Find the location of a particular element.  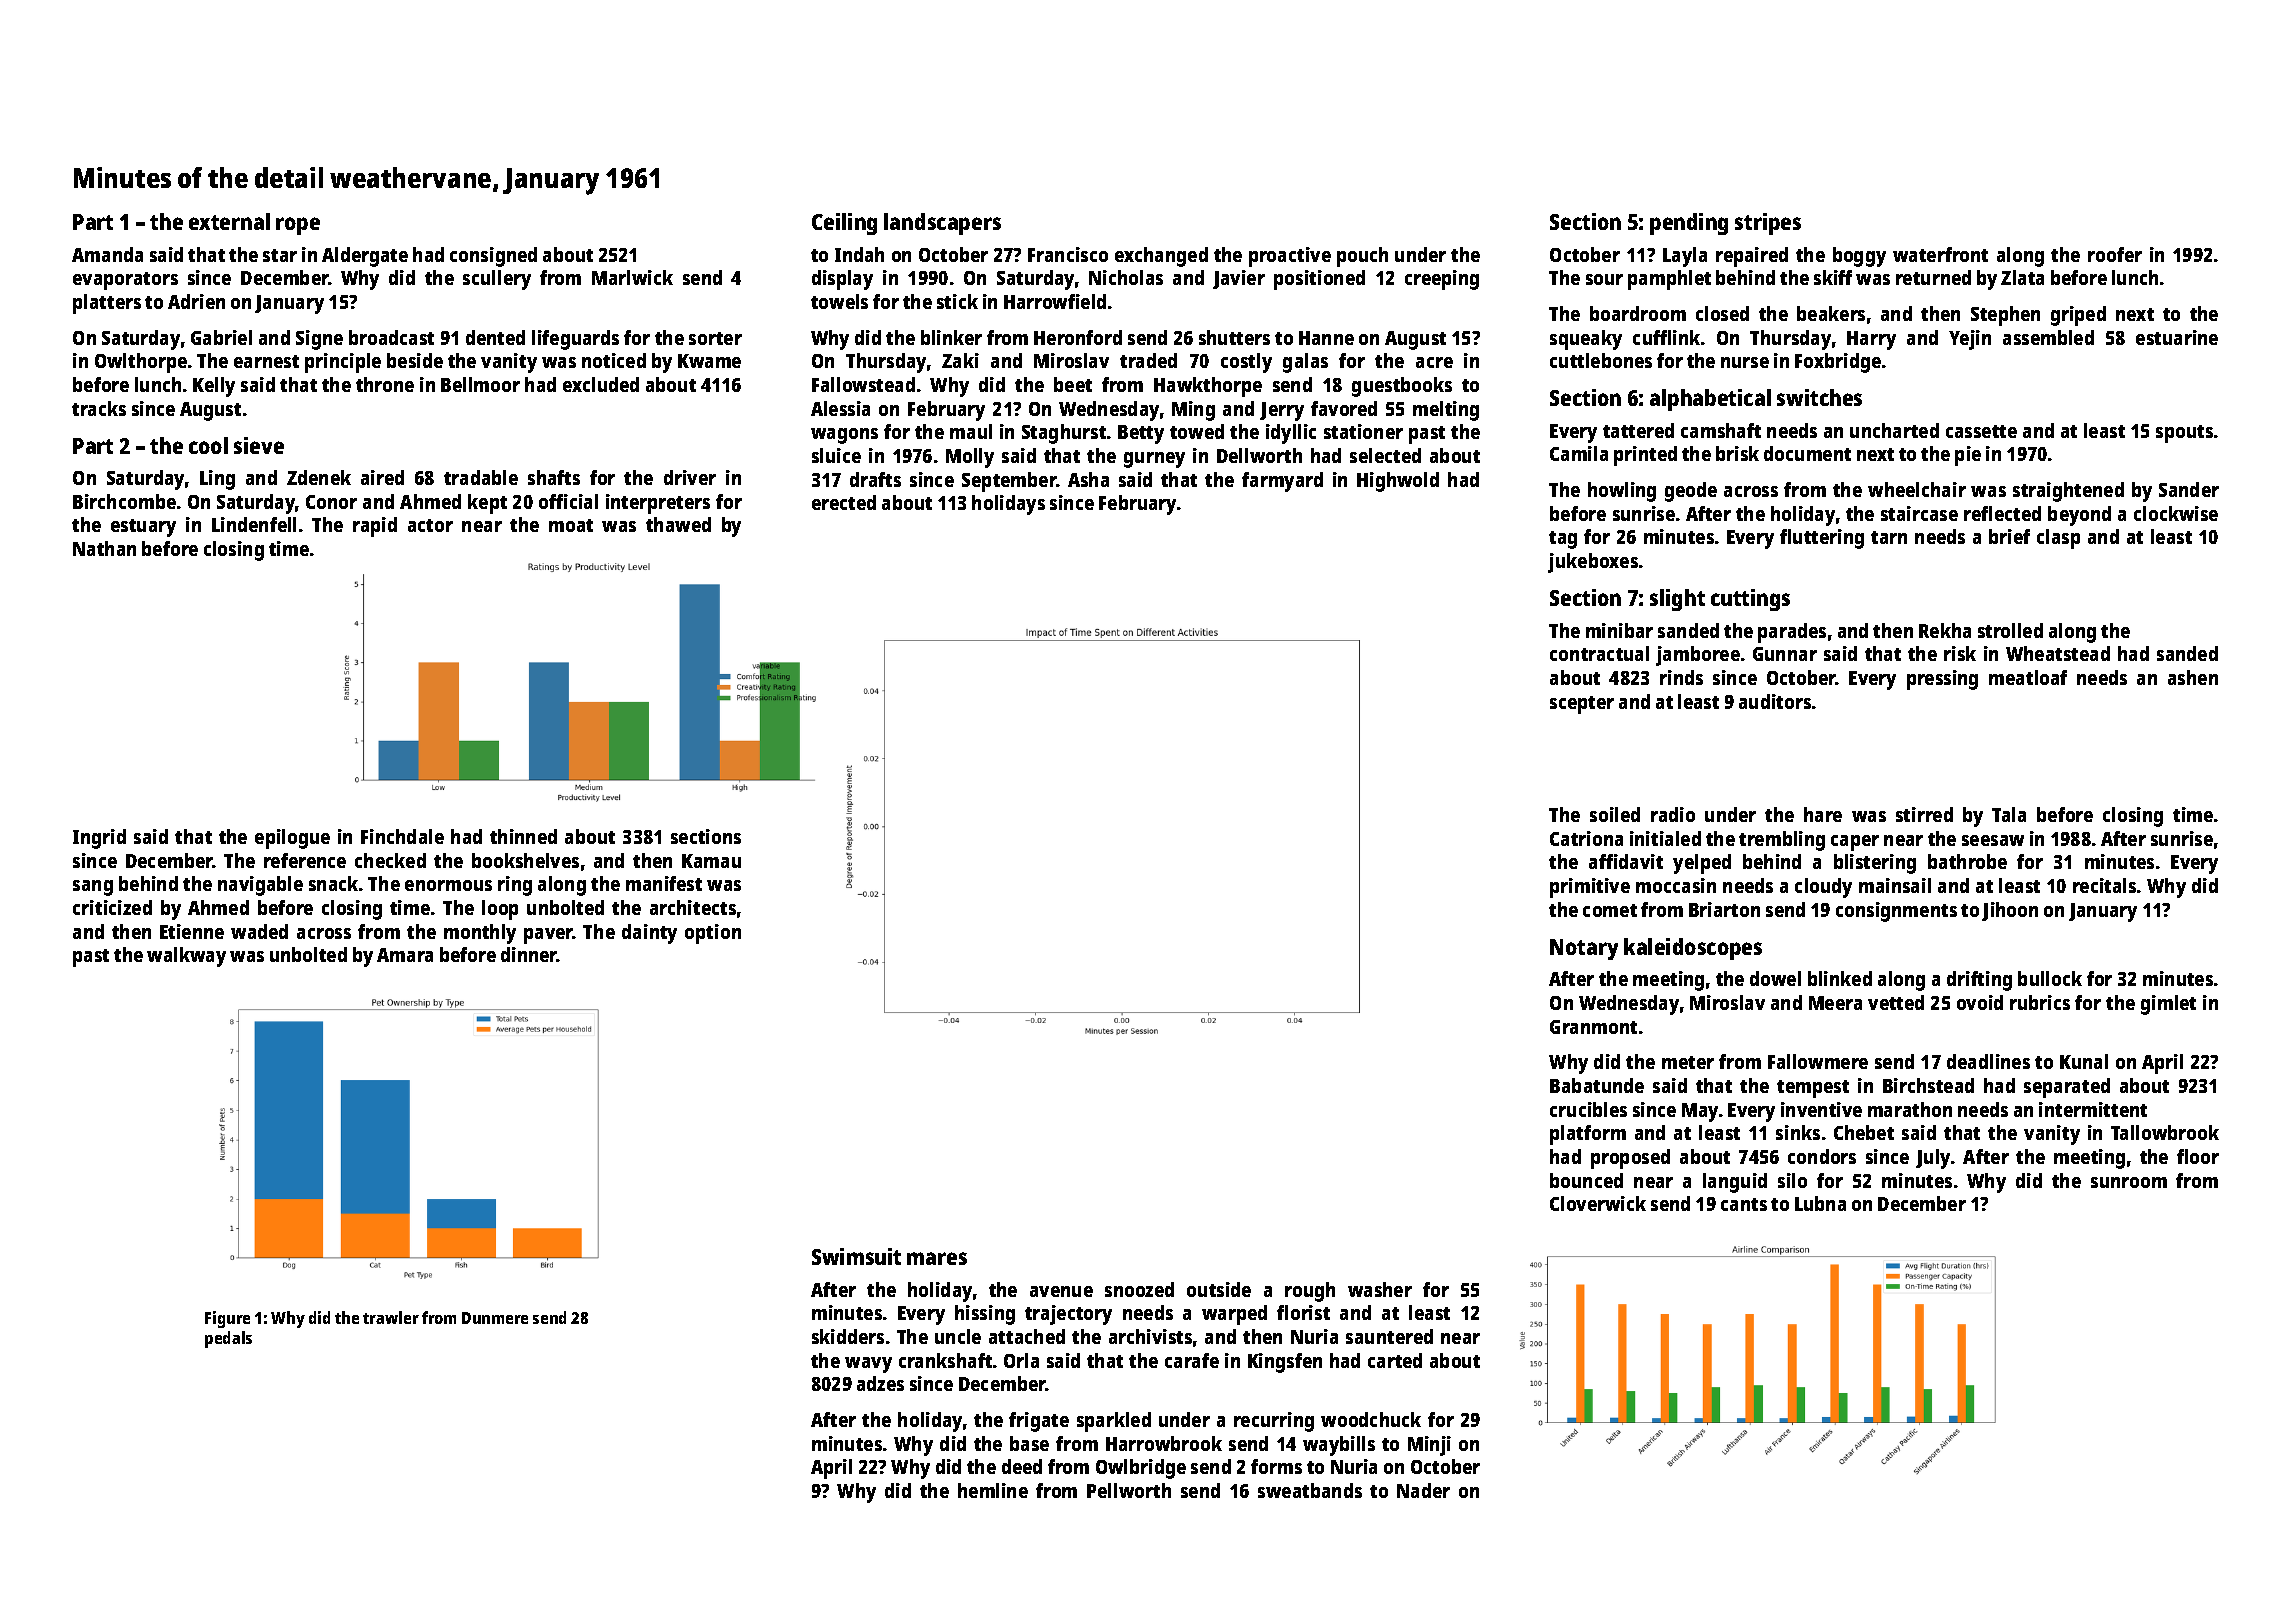

pouch is located at coordinates (1362, 257).
